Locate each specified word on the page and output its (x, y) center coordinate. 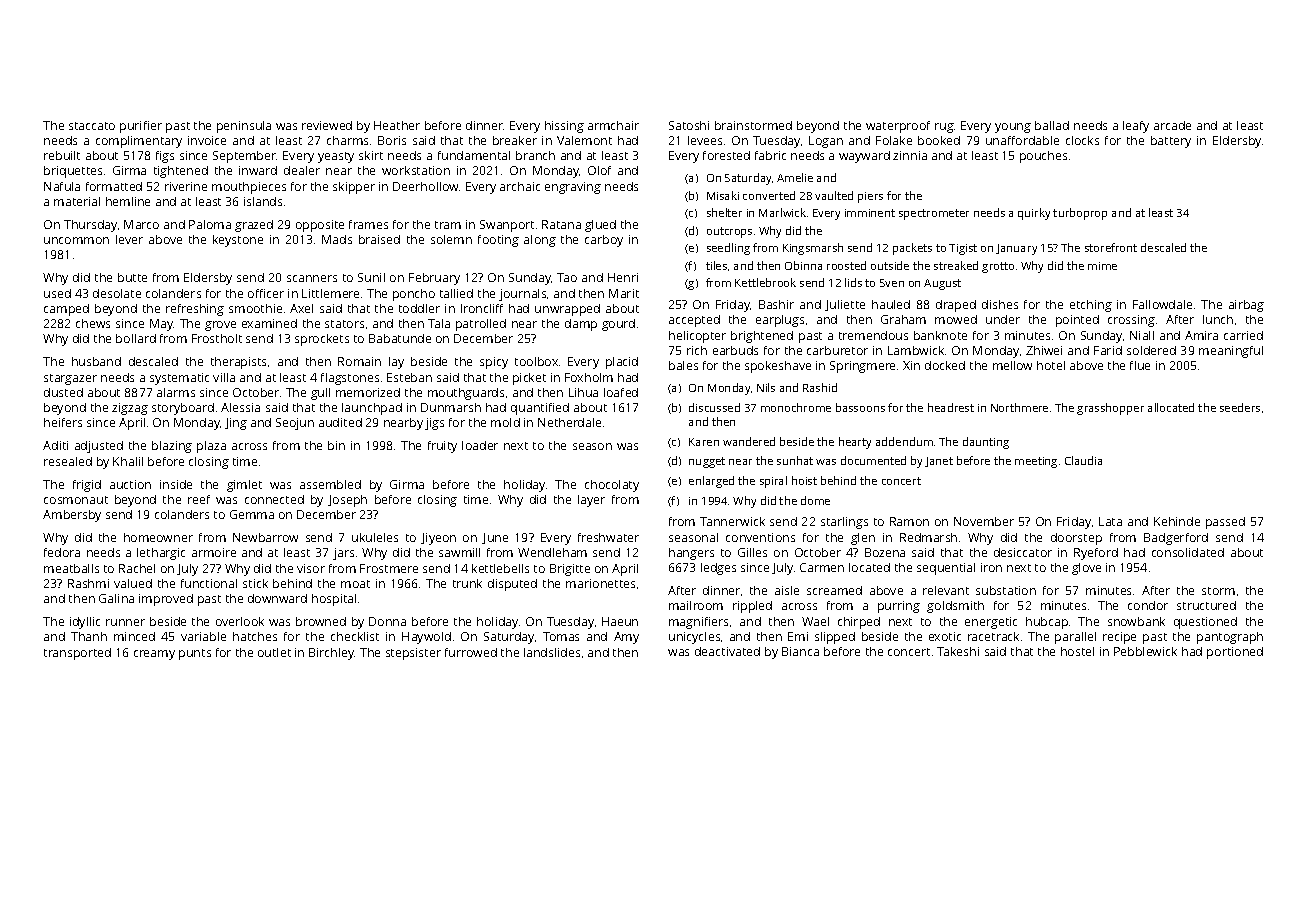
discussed (714, 407)
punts (195, 654)
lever (129, 239)
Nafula (62, 186)
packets (912, 249)
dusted (63, 392)
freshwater (608, 537)
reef (199, 499)
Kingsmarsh (813, 249)
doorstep (1076, 539)
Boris (392, 140)
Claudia (1083, 460)
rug (944, 128)
